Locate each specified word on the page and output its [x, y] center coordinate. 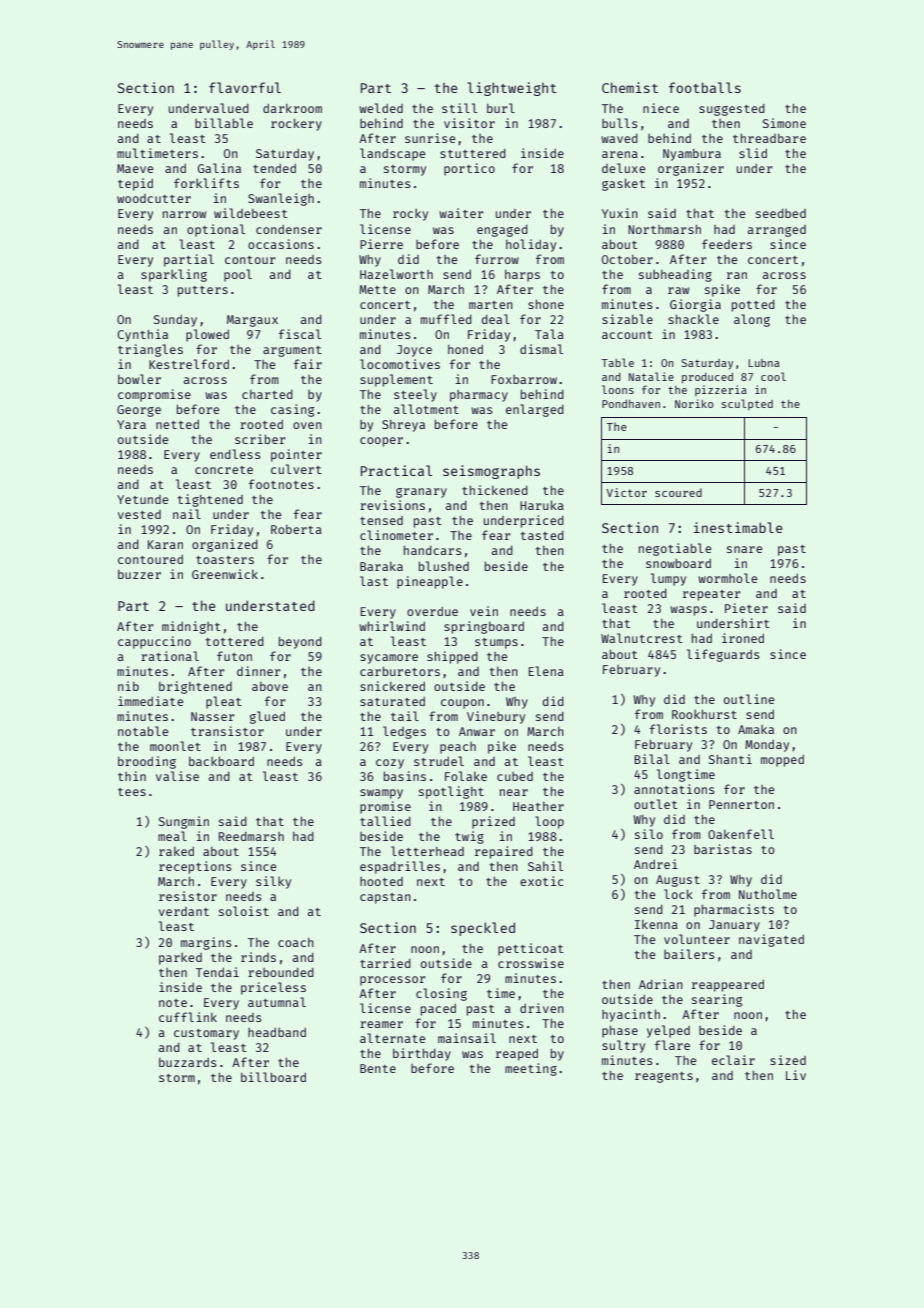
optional [216, 230]
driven [542, 1008]
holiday [531, 245]
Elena [546, 671]
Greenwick [225, 574]
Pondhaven [631, 404]
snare [745, 549]
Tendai [217, 972]
